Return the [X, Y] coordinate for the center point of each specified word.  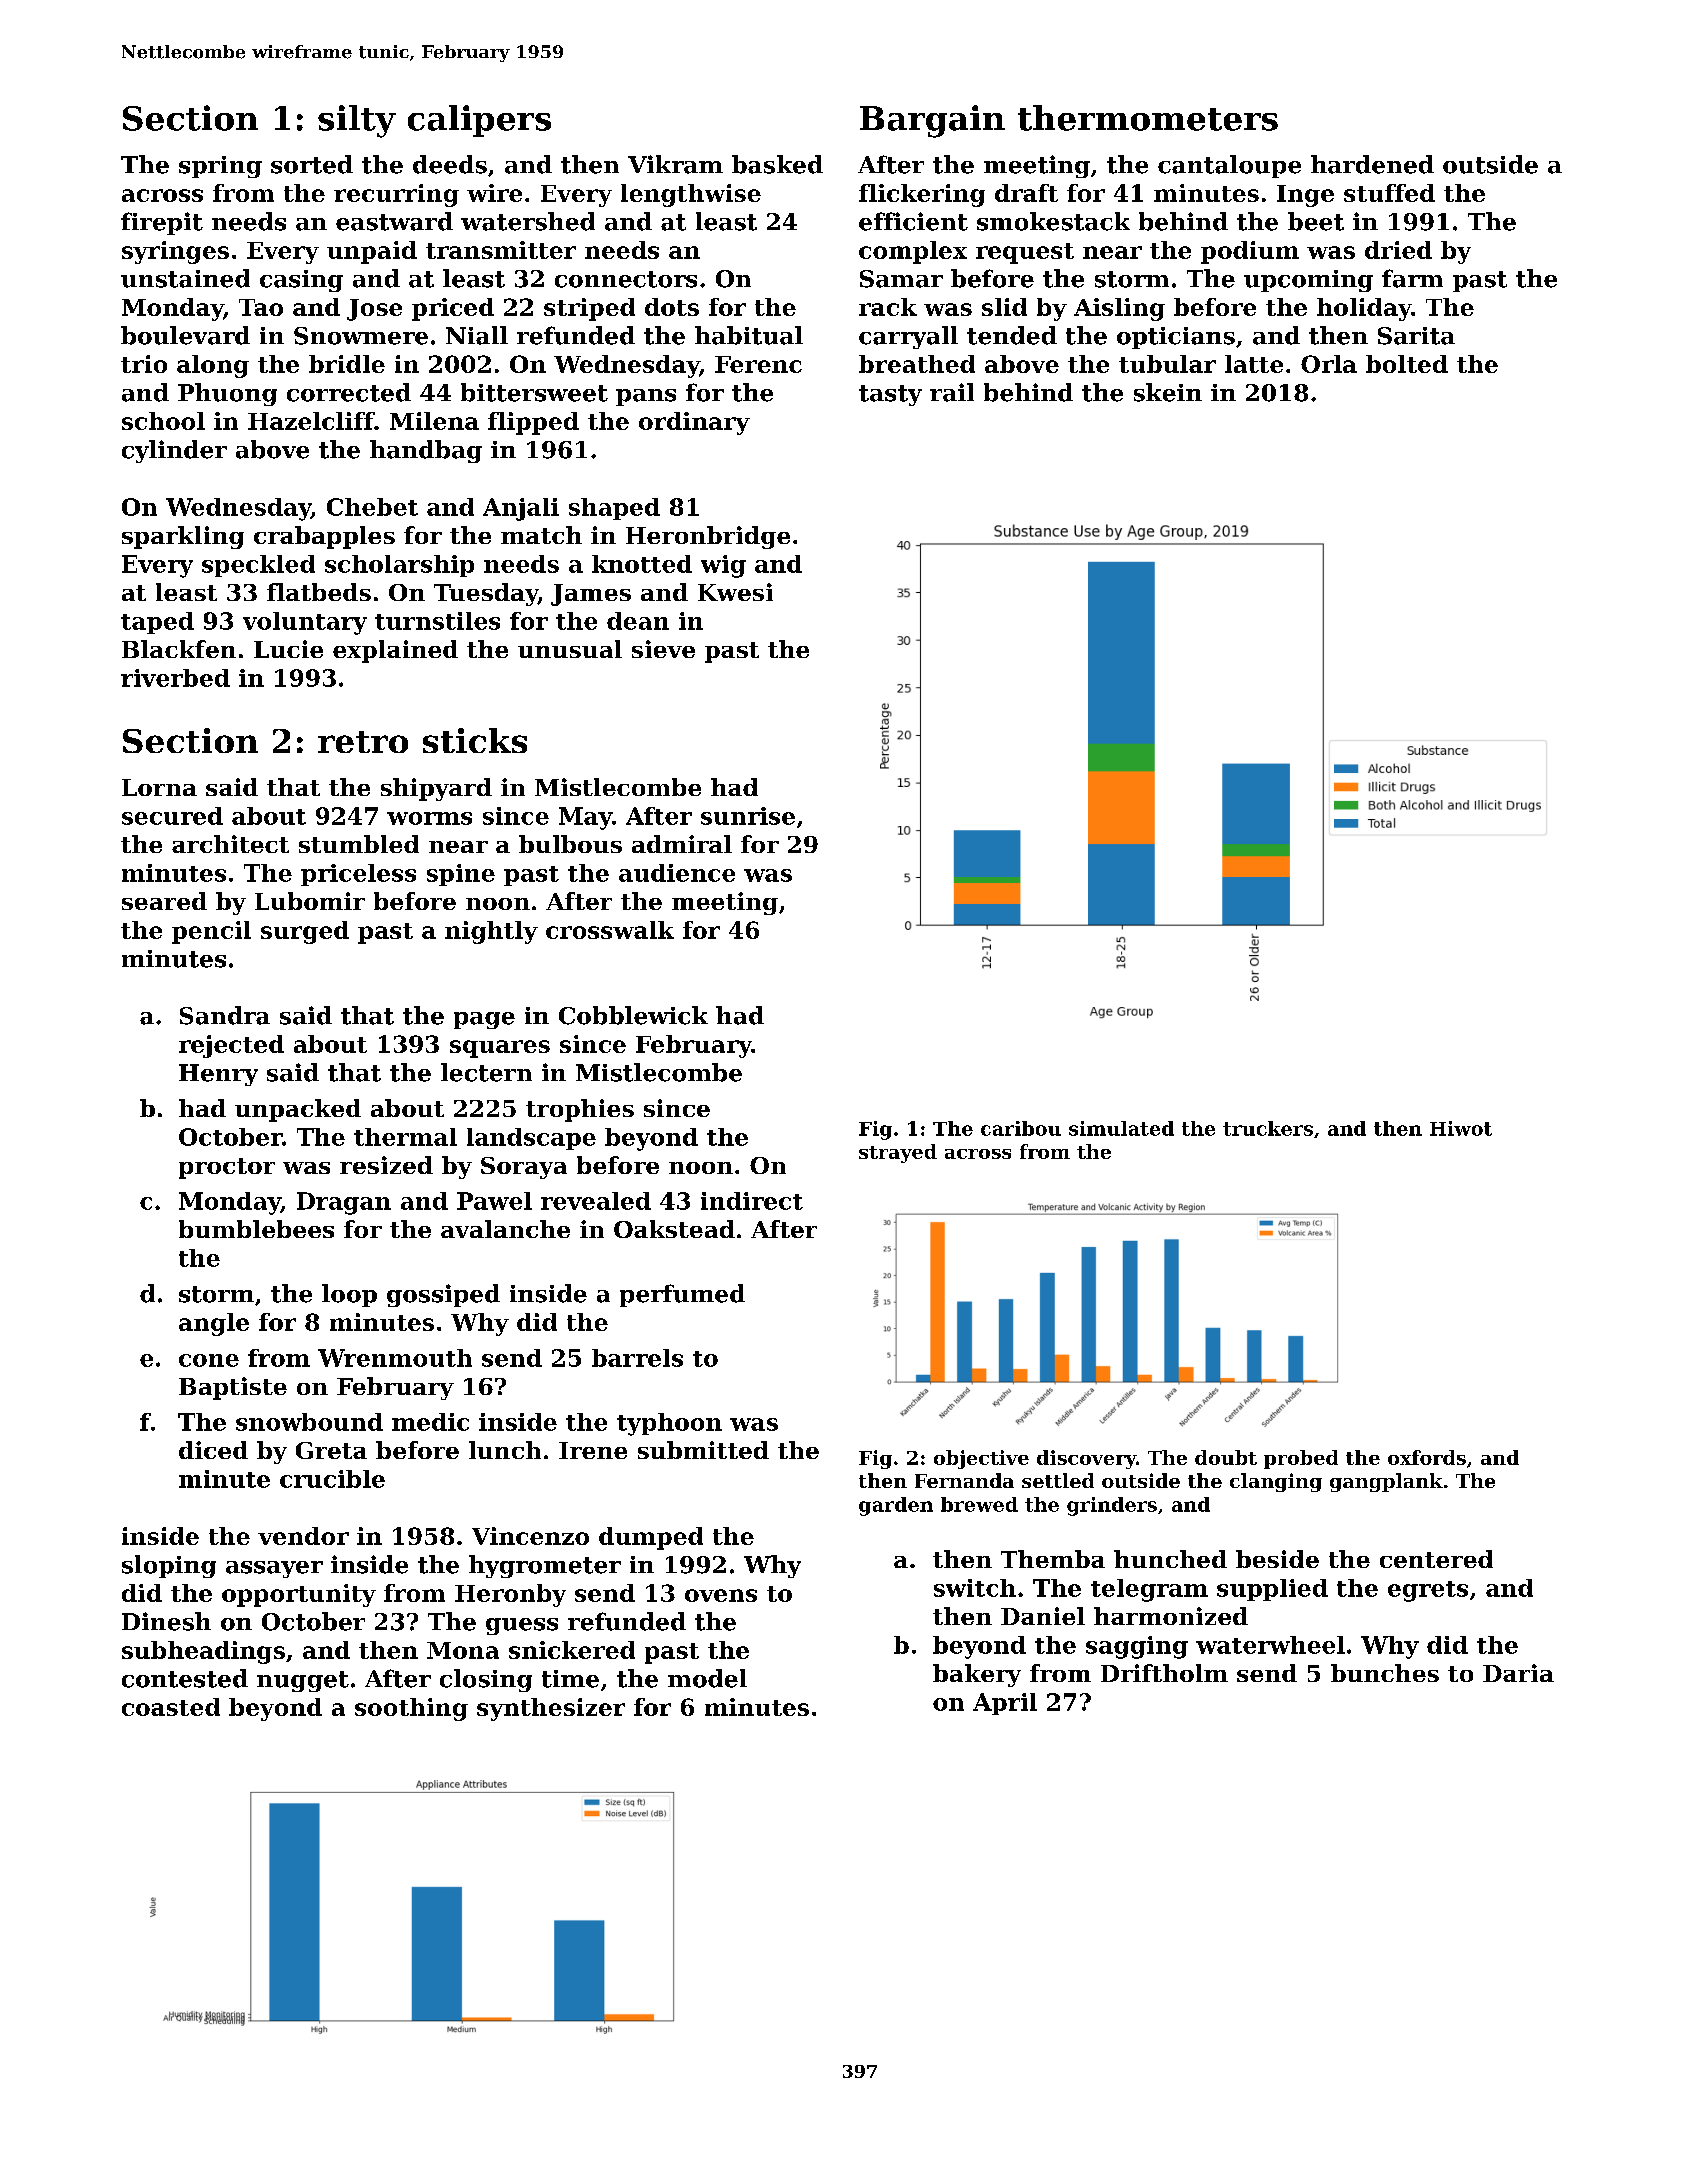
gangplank [1386, 1482]
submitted [703, 1450]
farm [1412, 278]
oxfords [1427, 1457]
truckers [1268, 1128]
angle [214, 1324]
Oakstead [674, 1229]
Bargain [932, 121]
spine [461, 875]
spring [220, 167]
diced [213, 1450]
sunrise [748, 816]
